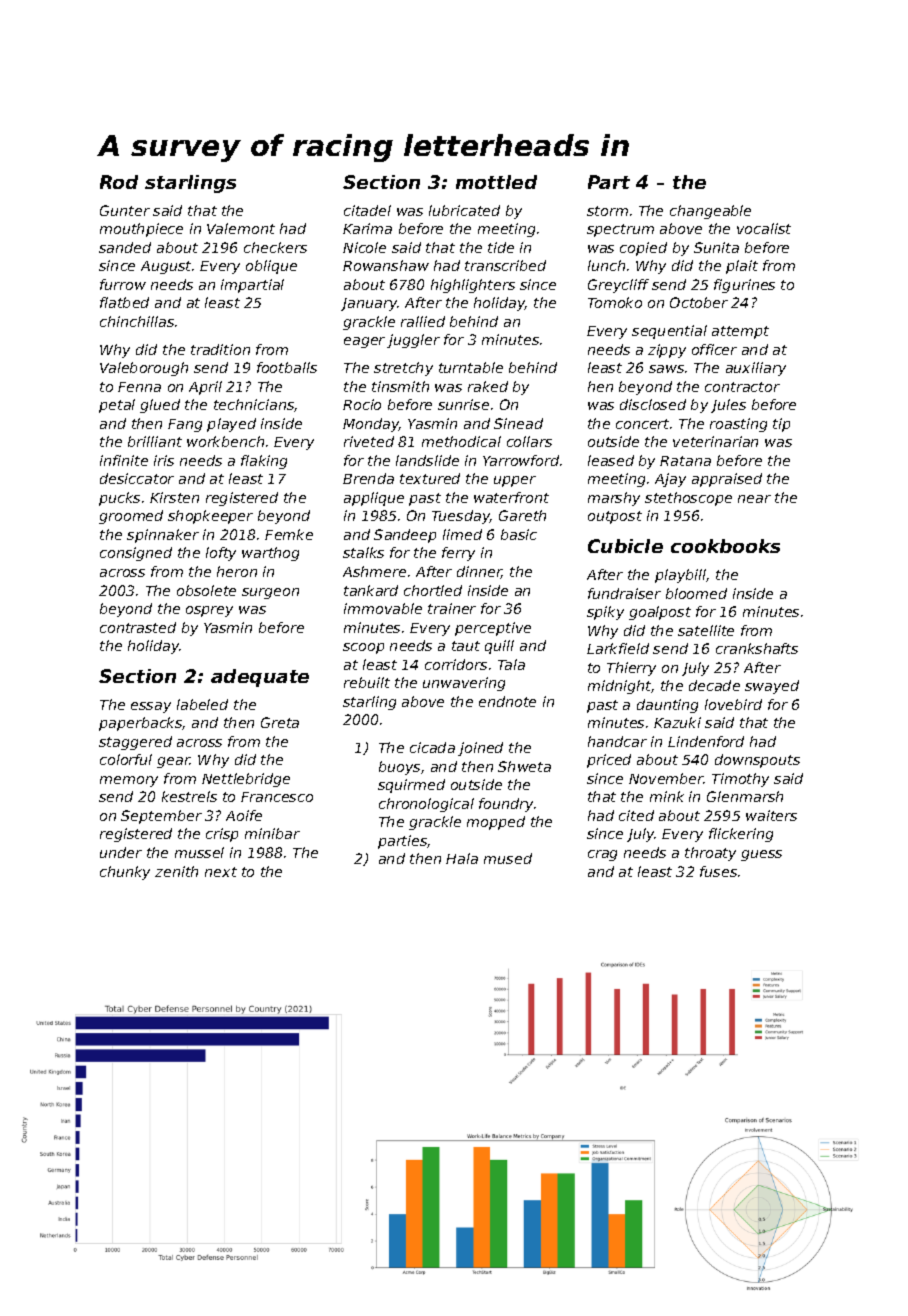 The image size is (908, 1316). Describe the element at coordinates (666, 369) in the image. I see `saws` at that location.
